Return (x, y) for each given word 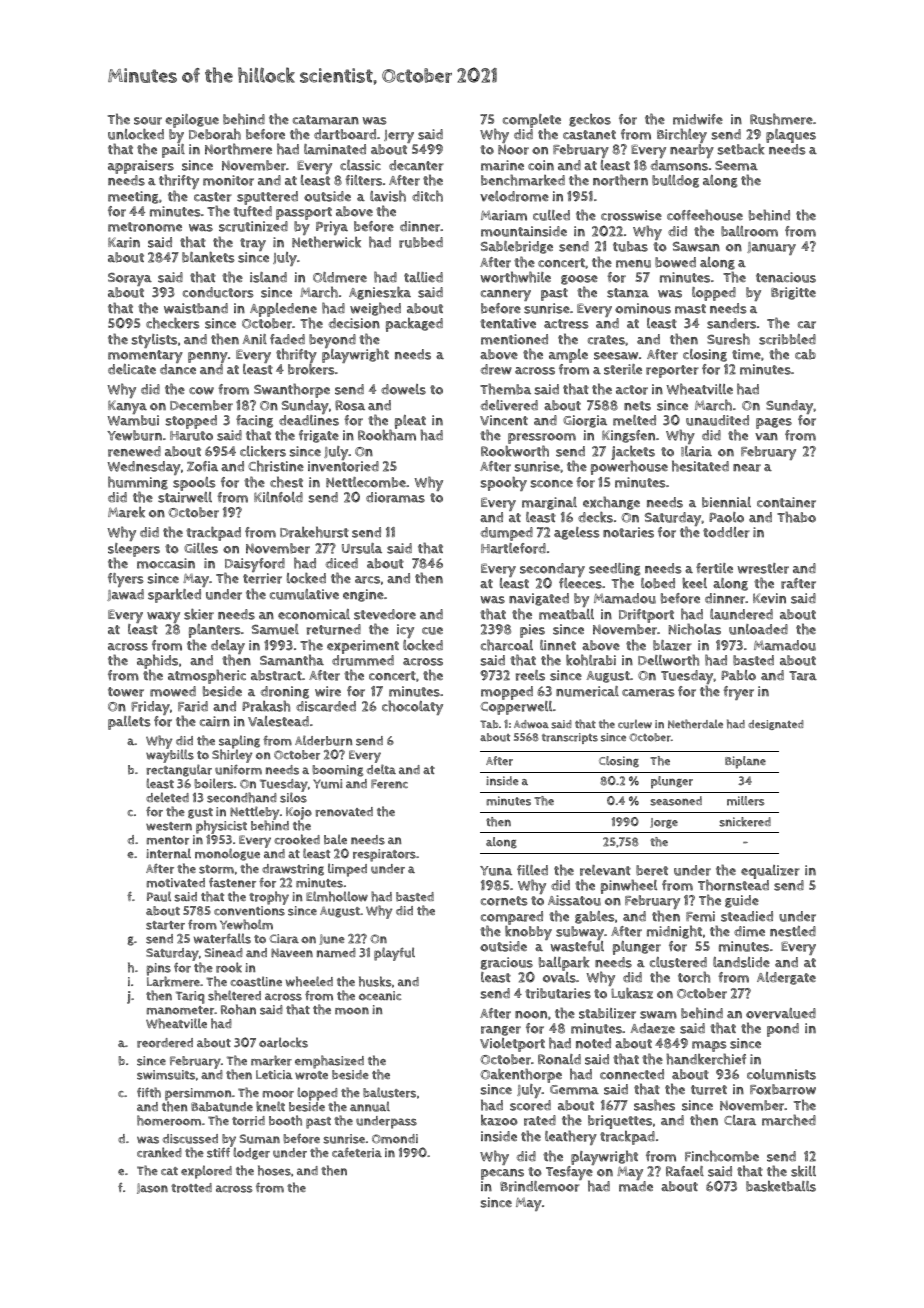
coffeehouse (705, 215)
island (268, 277)
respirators (384, 855)
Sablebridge (517, 247)
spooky (504, 483)
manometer (180, 1010)
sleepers (134, 550)
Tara (803, 676)
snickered (745, 822)
